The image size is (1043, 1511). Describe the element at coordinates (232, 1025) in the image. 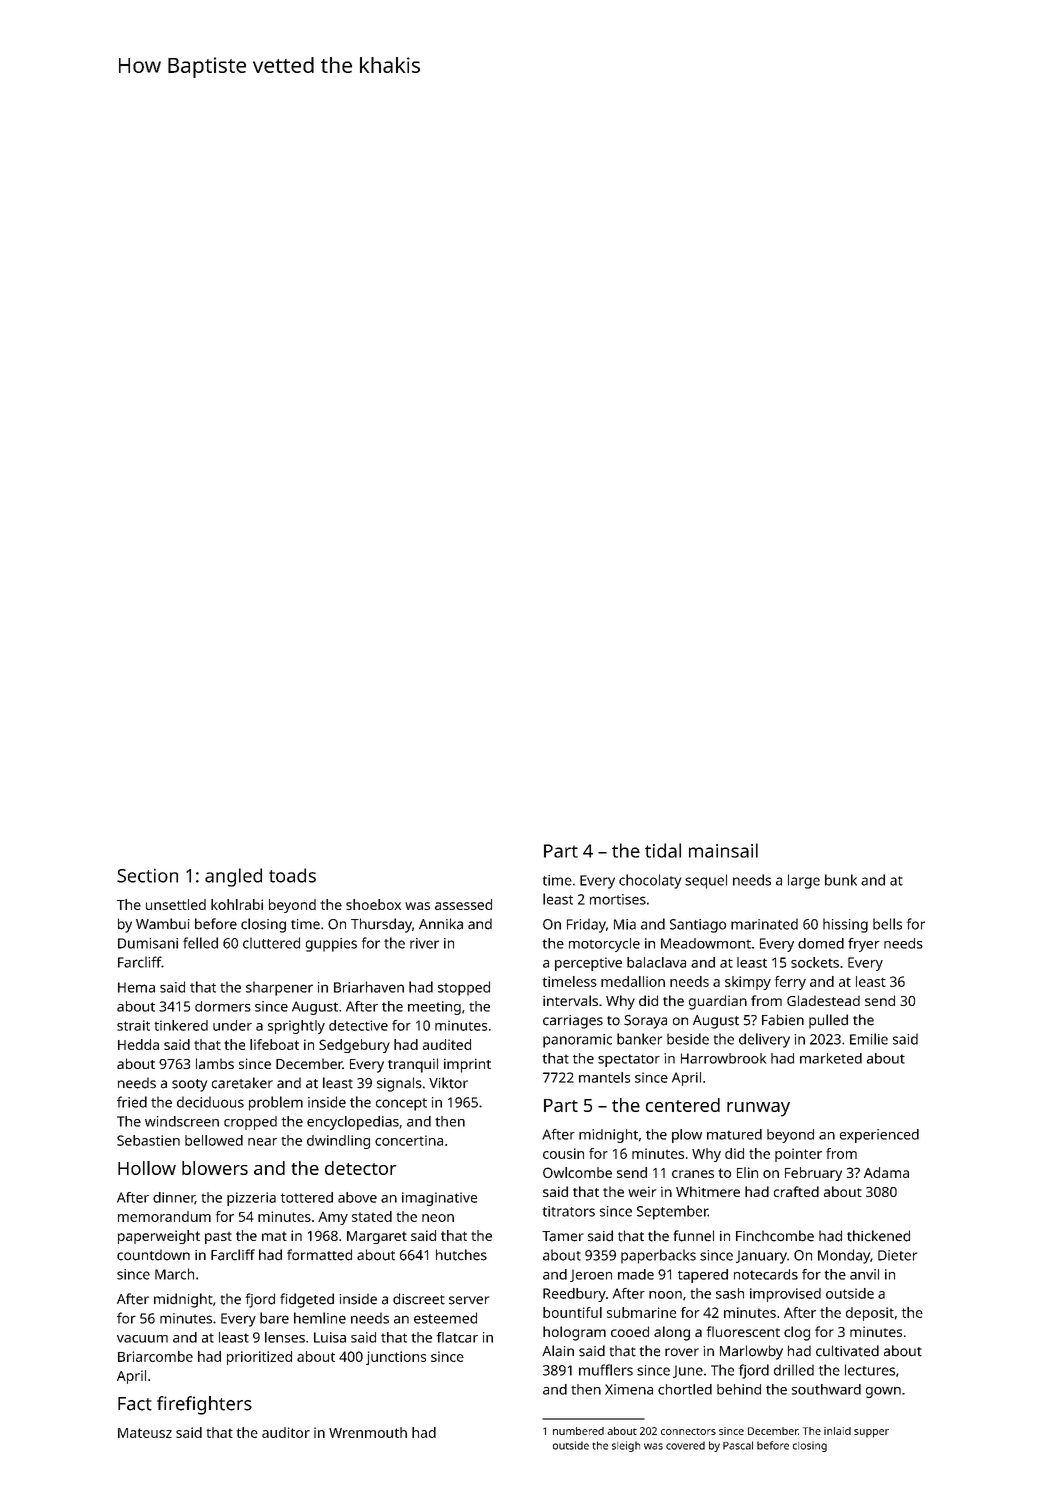

I see `under` at that location.
